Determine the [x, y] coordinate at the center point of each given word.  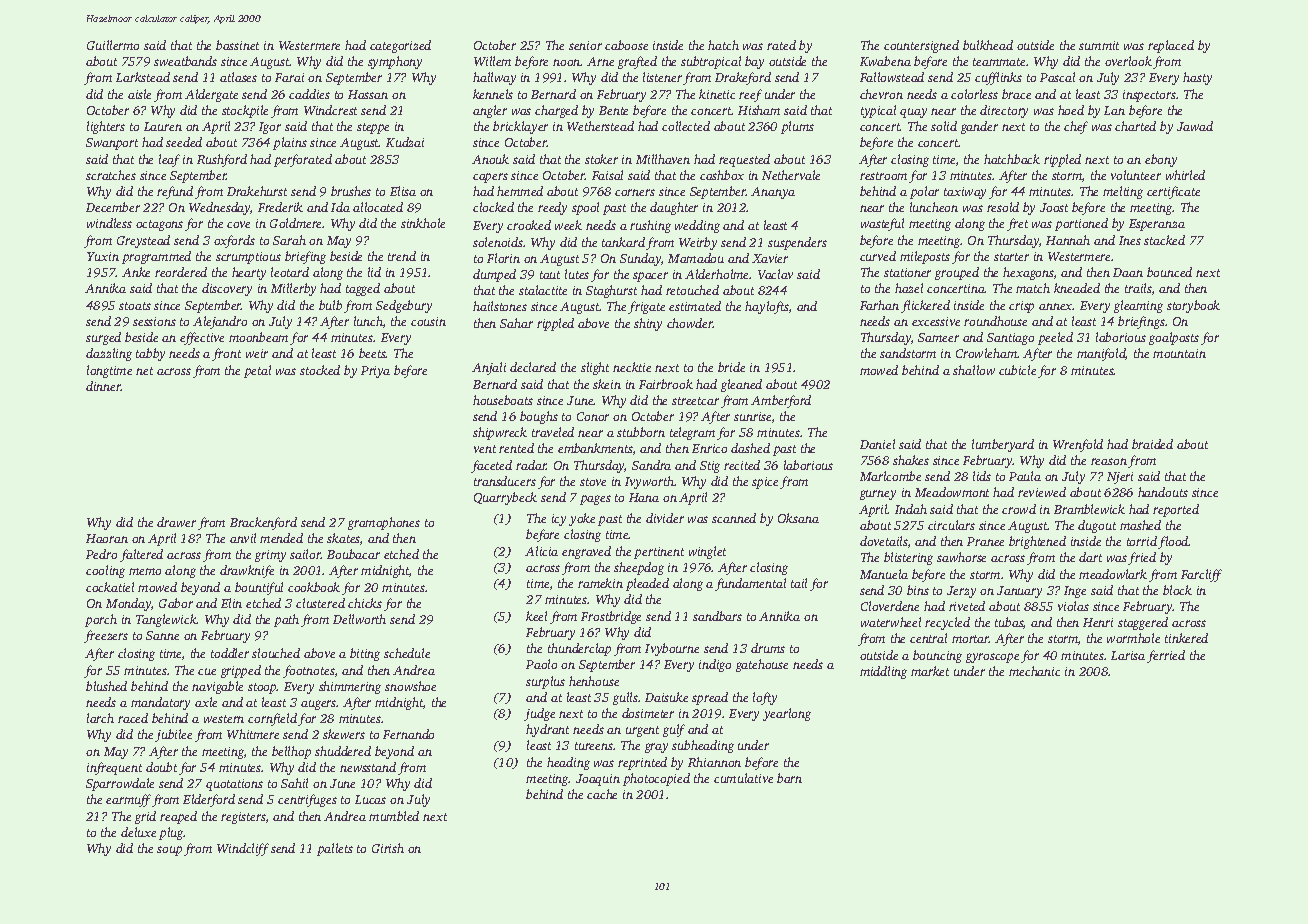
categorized [400, 46]
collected [686, 126]
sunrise [752, 416]
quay [913, 113]
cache [602, 794]
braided [1152, 444]
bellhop [291, 752]
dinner [103, 386]
